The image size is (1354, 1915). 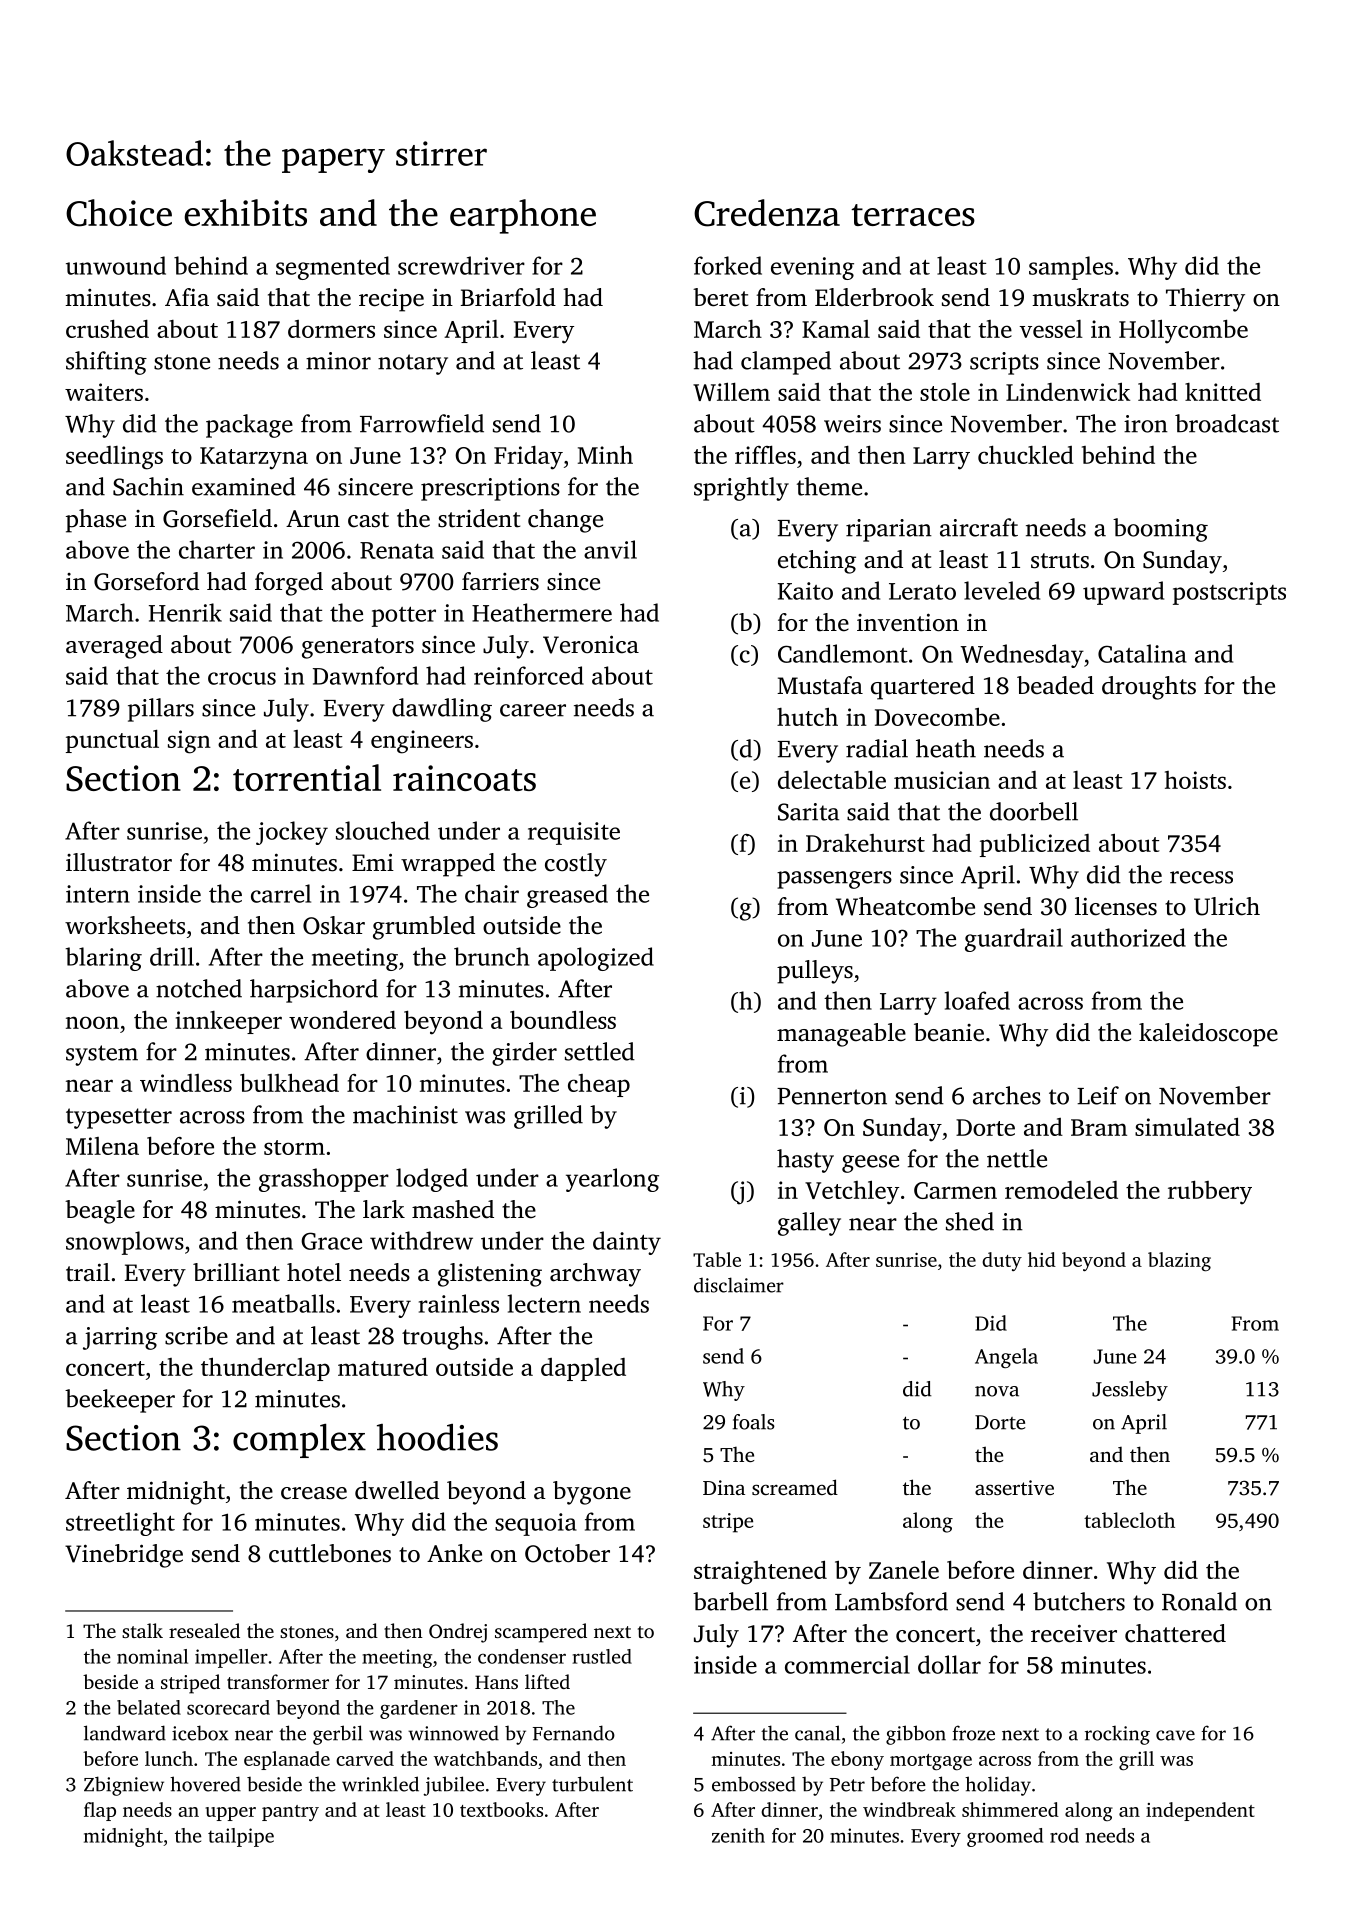 What do you see at coordinates (808, 812) in the page?
I see `Sarita` at bounding box center [808, 812].
